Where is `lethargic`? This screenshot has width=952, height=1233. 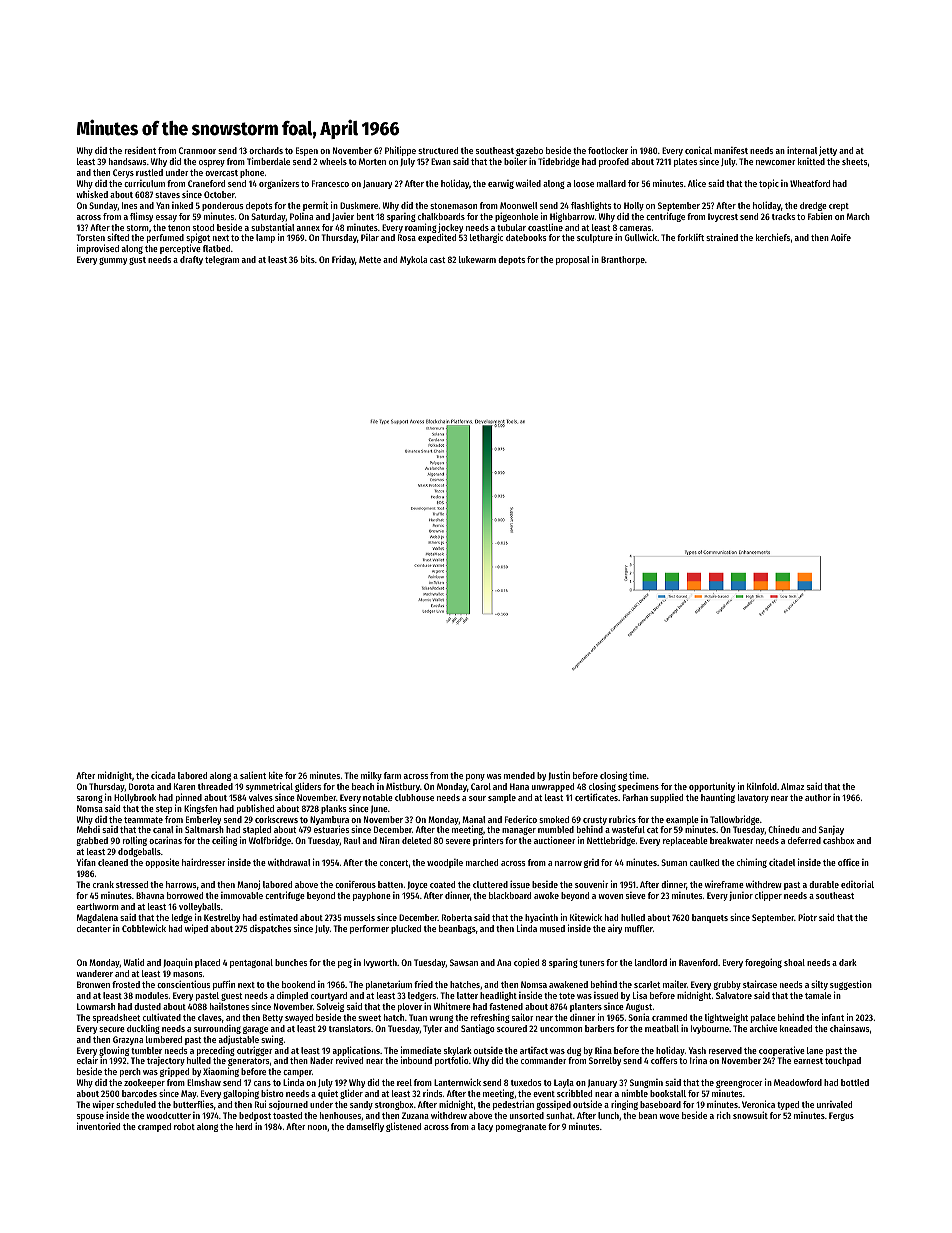 lethargic is located at coordinates (486, 238).
